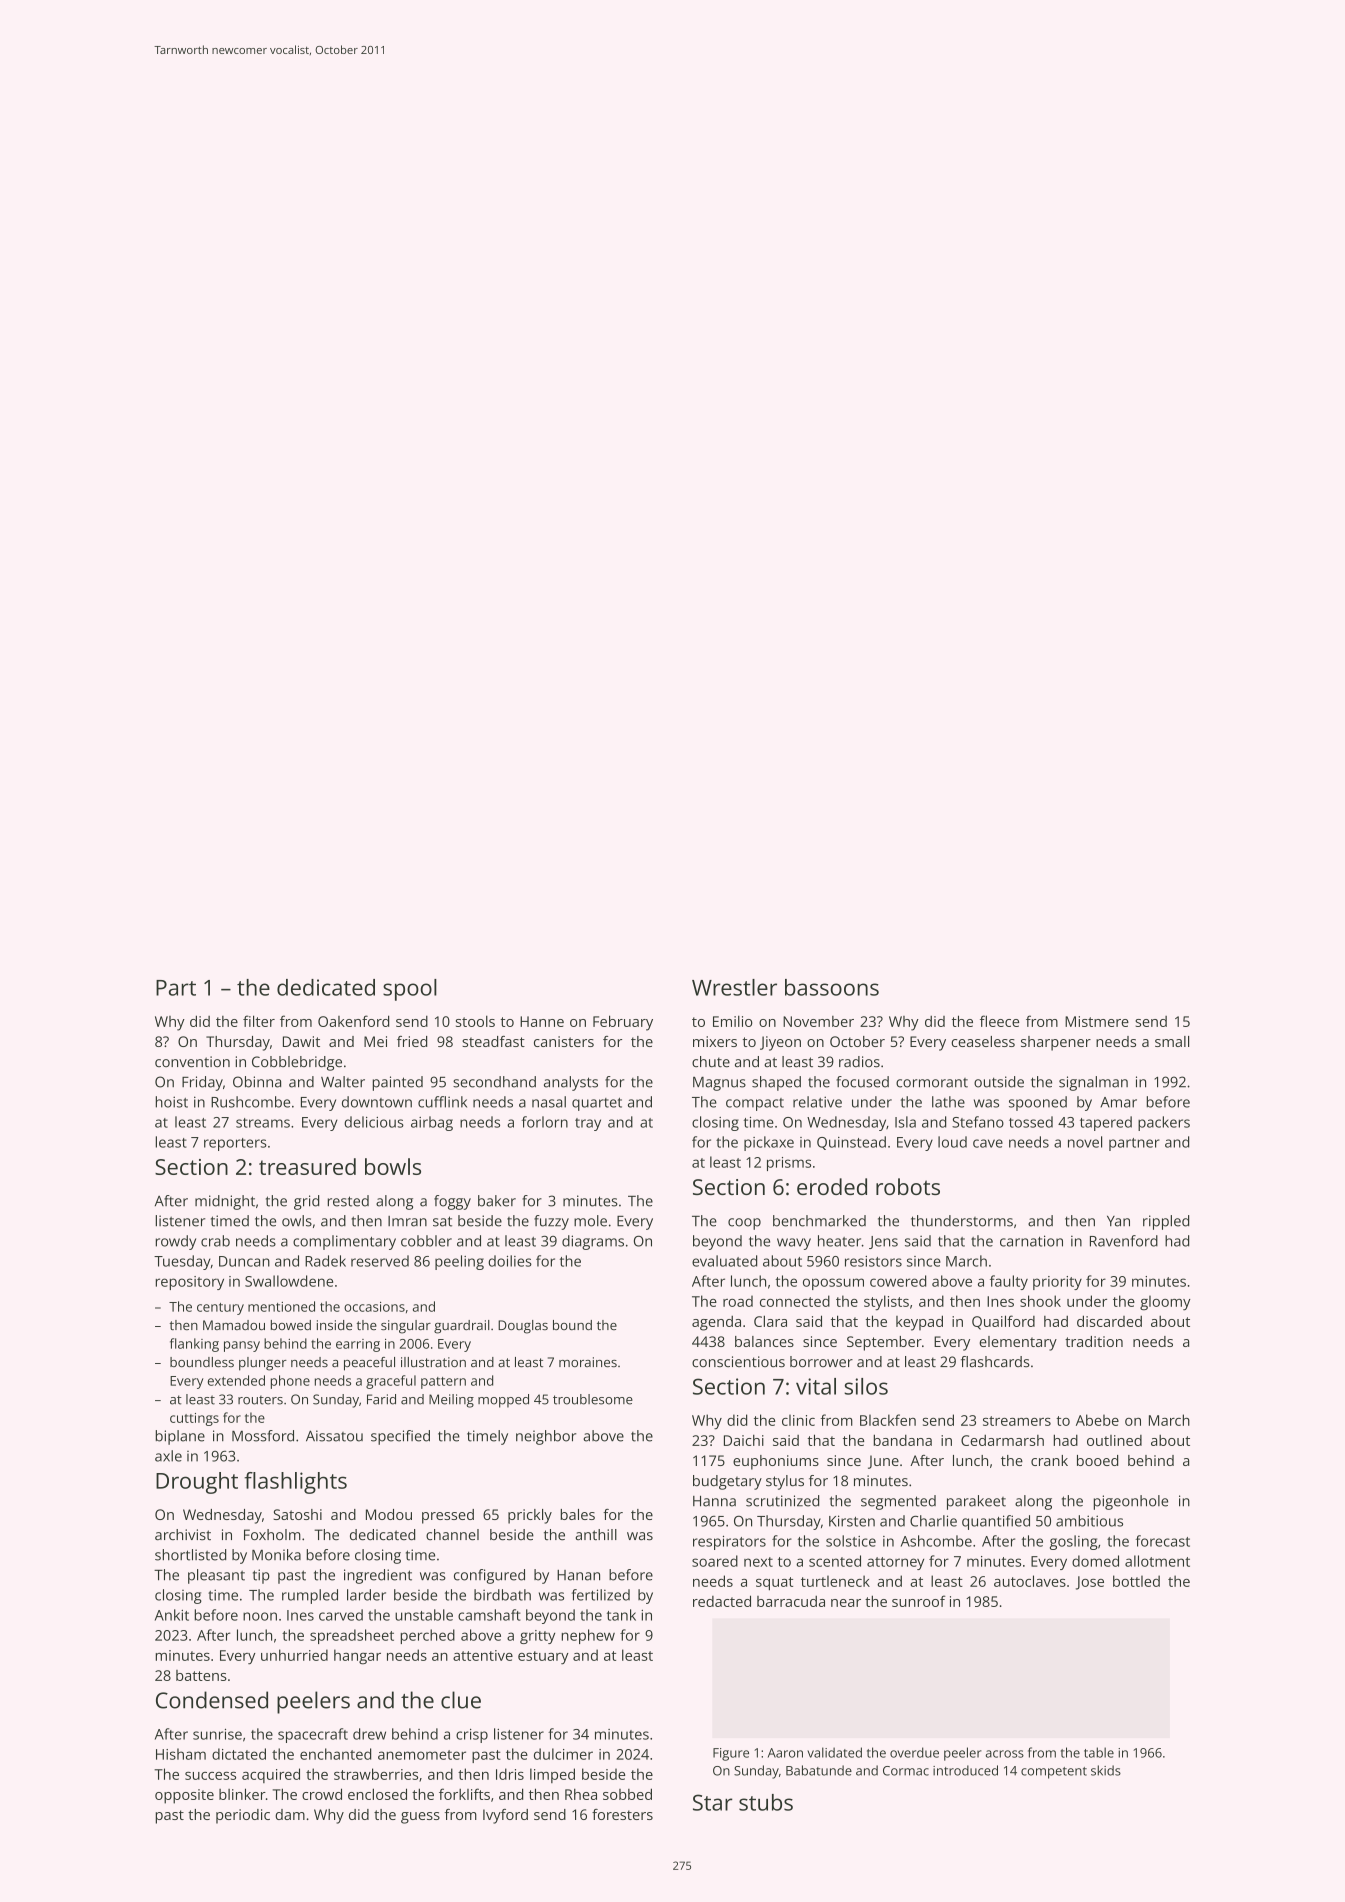 The width and height of the screenshot is (1345, 1902). I want to click on Hanan, so click(578, 1575).
